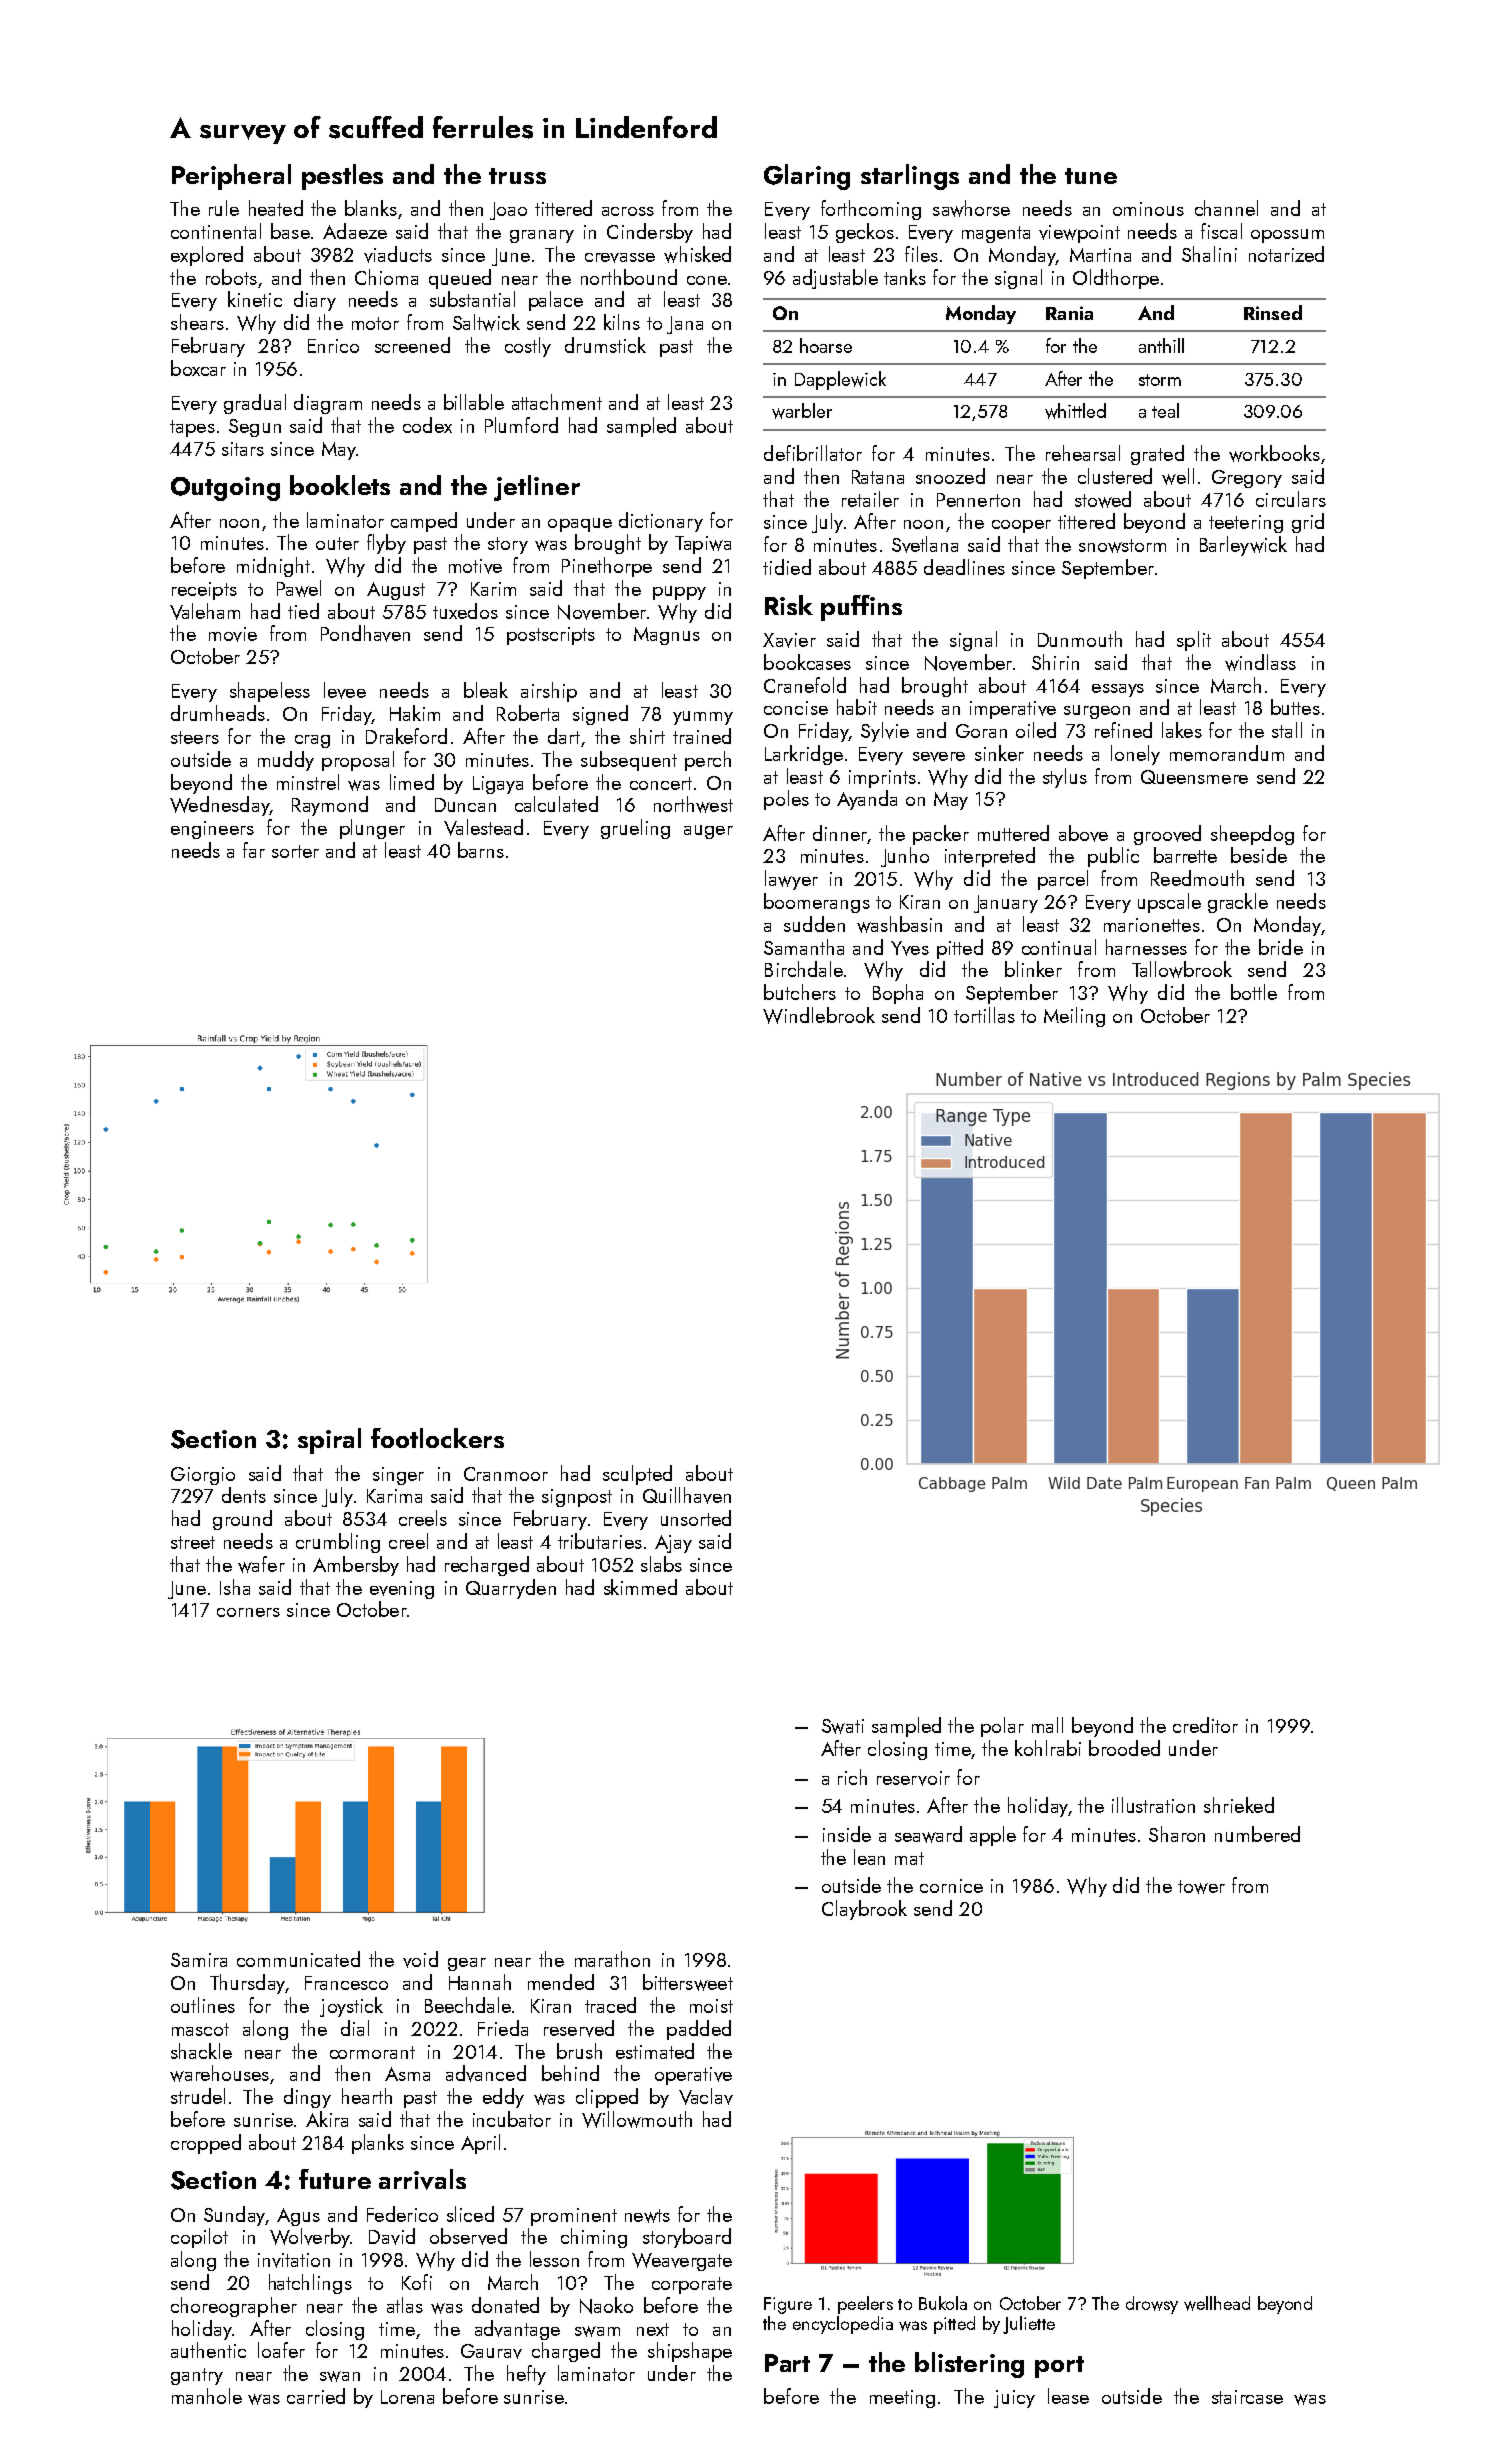 This screenshot has width=1496, height=2464. I want to click on grated, so click(1157, 455).
